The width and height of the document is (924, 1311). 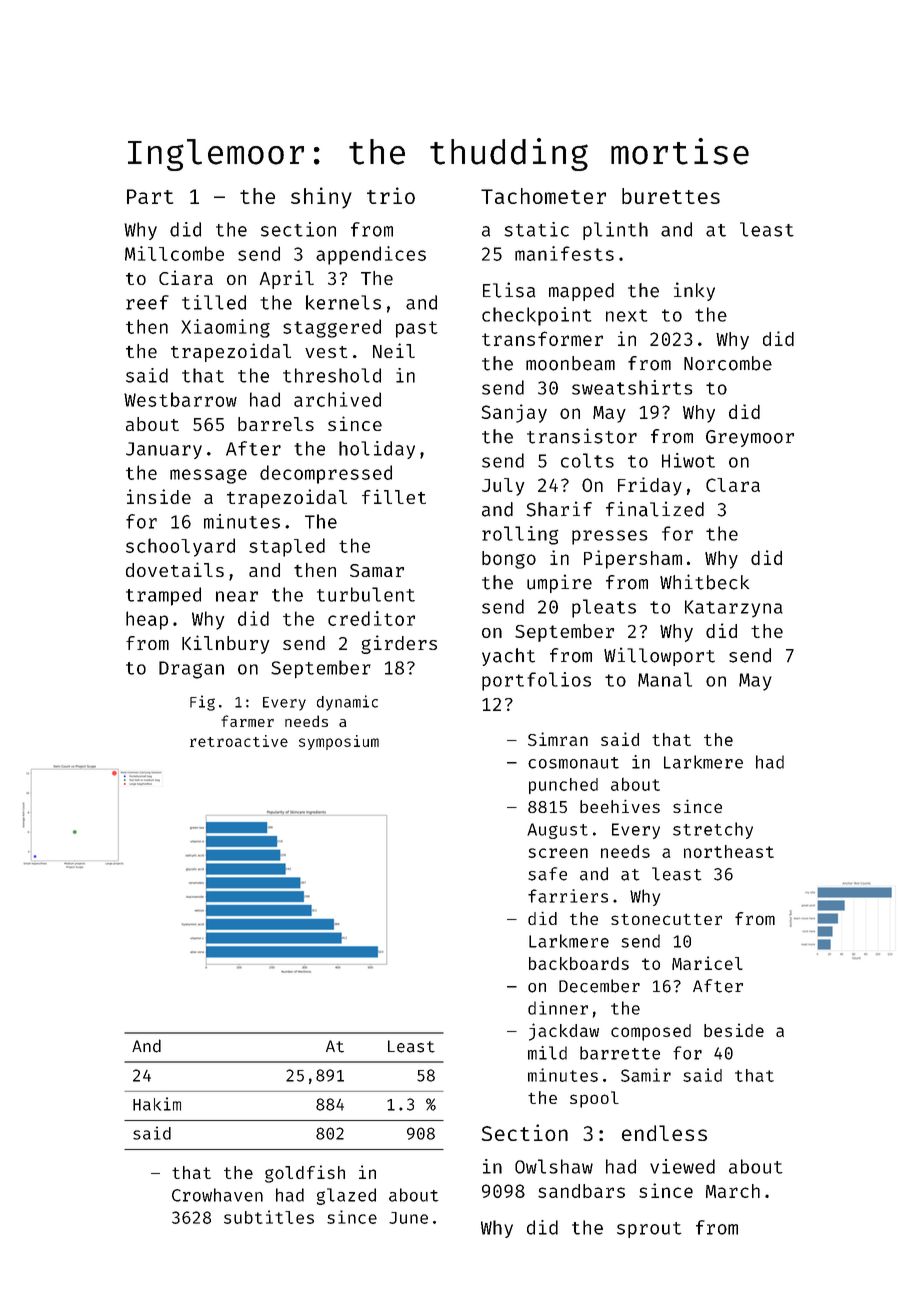 I want to click on burettes, so click(x=671, y=196).
